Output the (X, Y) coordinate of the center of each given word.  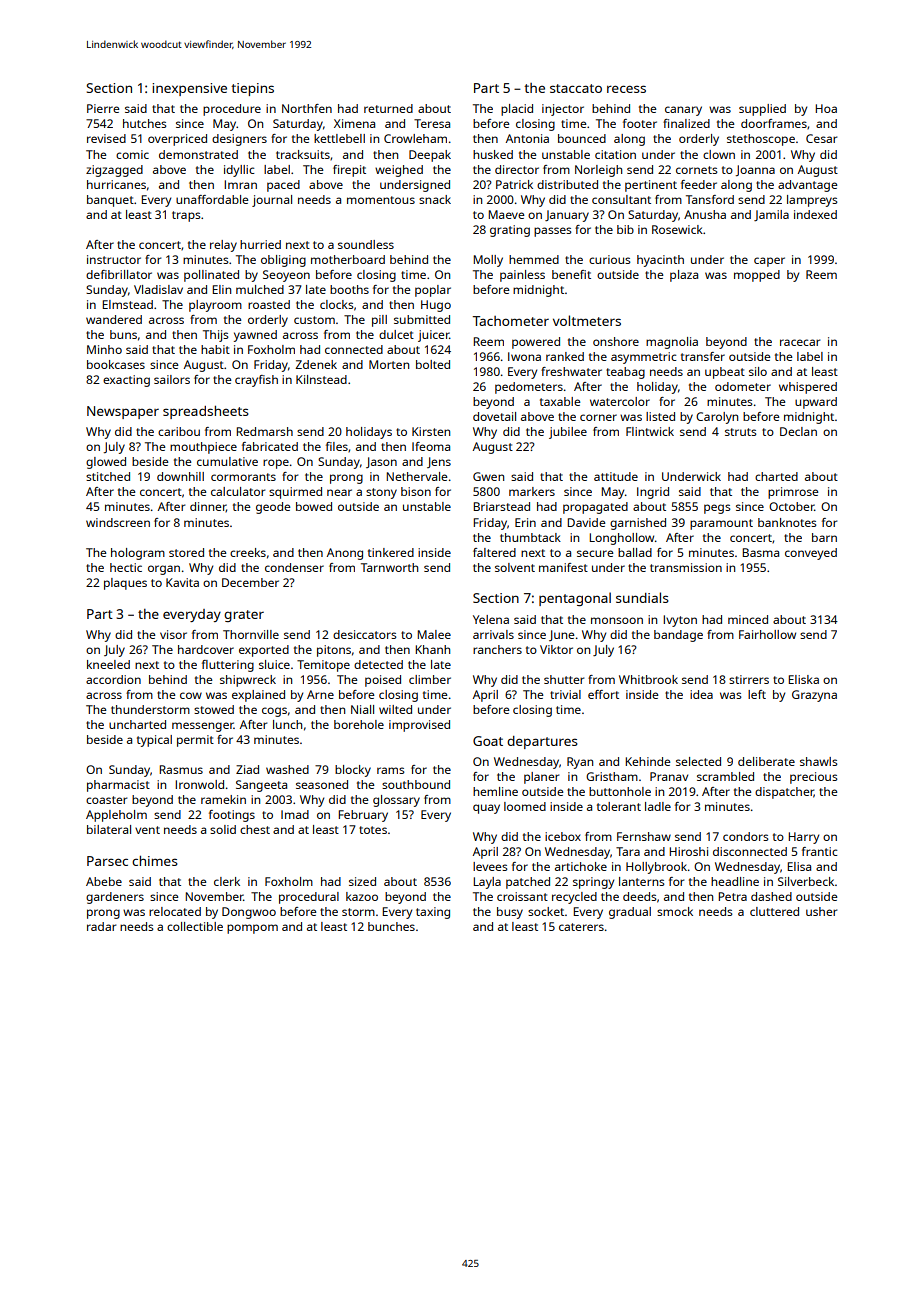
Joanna (755, 170)
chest (255, 829)
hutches (145, 123)
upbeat (725, 373)
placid (517, 110)
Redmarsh (264, 431)
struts (741, 432)
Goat (488, 741)
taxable (560, 401)
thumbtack (530, 537)
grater (244, 616)
